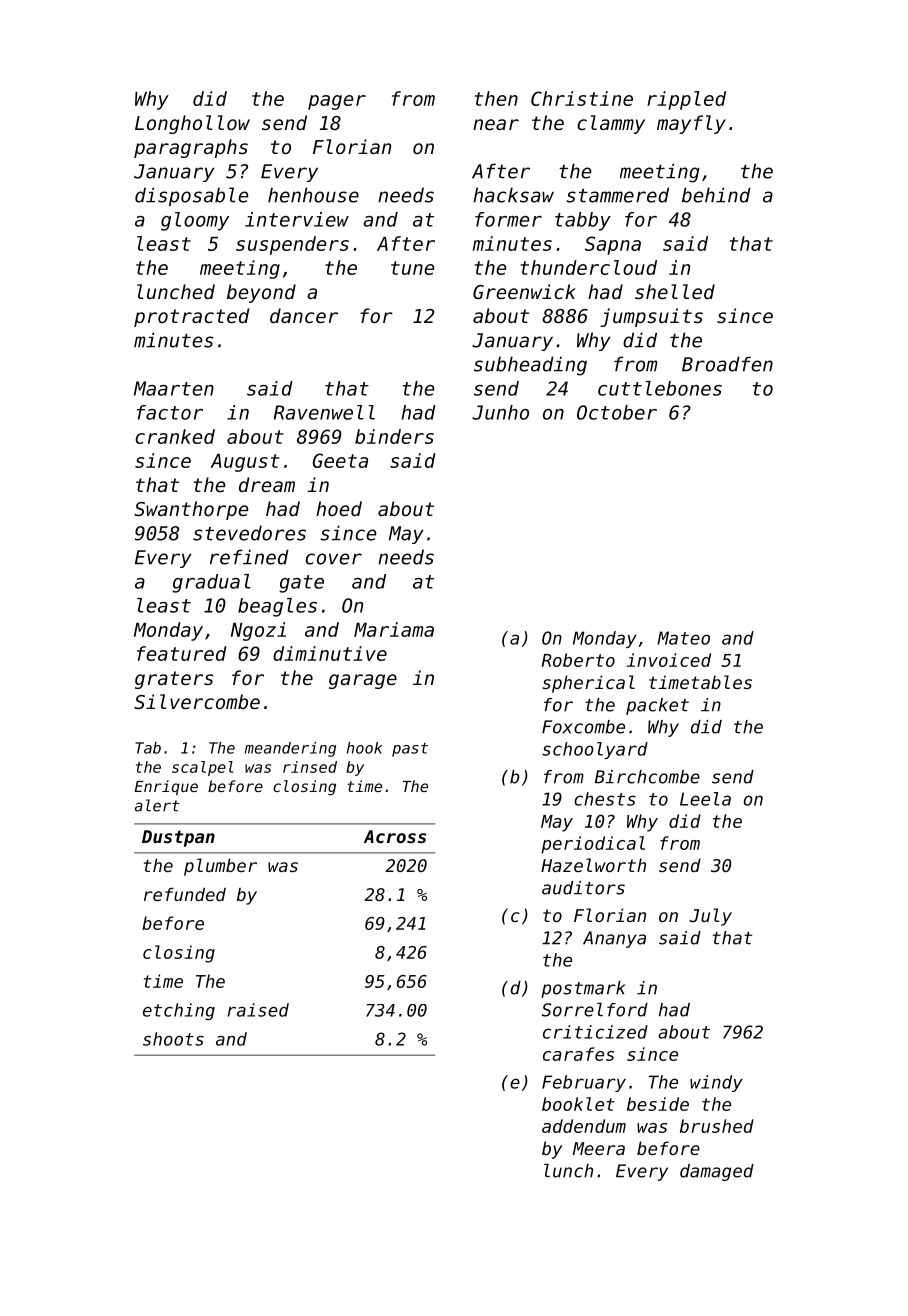 Image resolution: width=908 pixels, height=1316 pixels. What do you see at coordinates (683, 638) in the image?
I see `Mateo` at bounding box center [683, 638].
